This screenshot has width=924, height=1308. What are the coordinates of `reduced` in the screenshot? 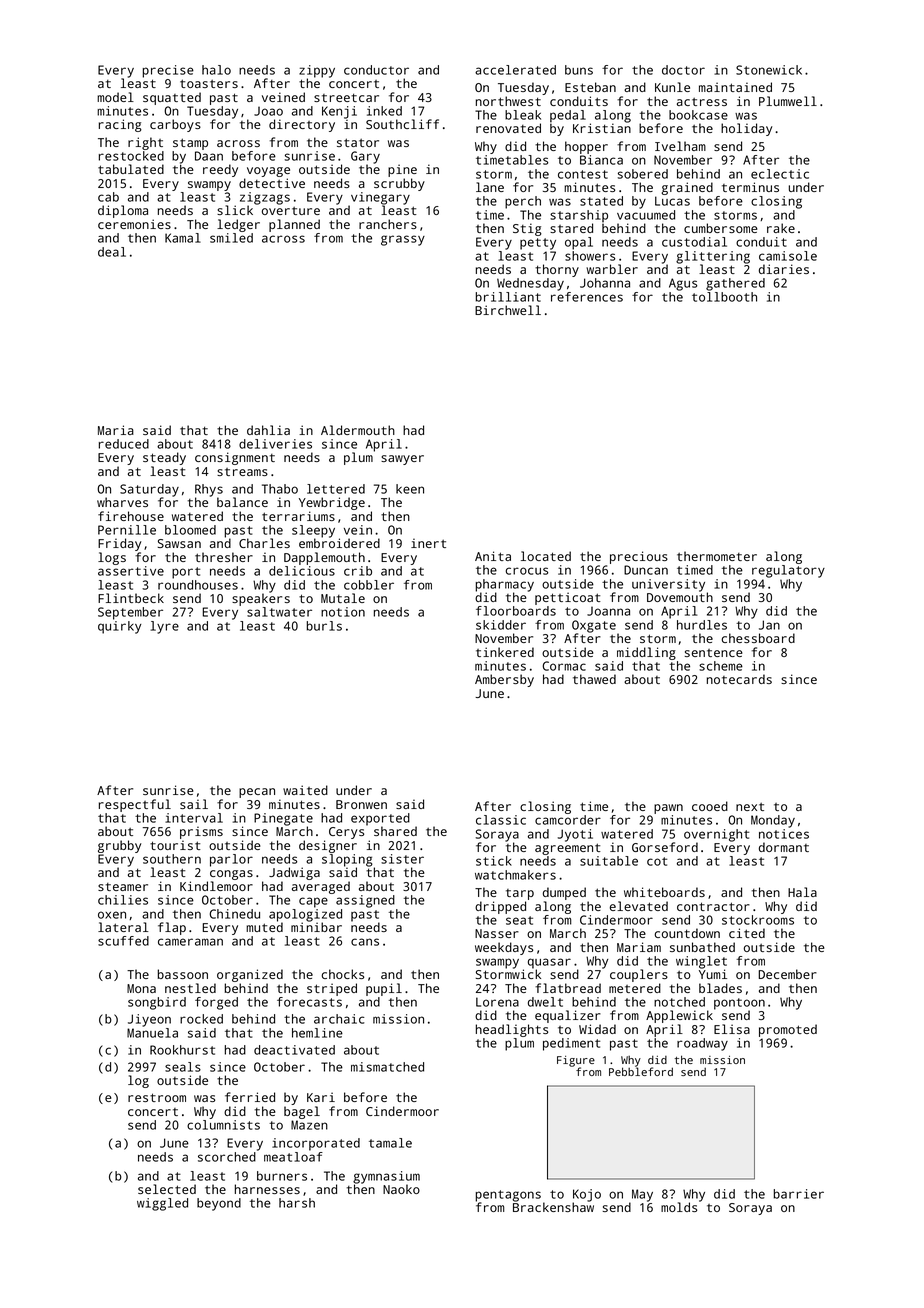 It's located at (124, 444).
